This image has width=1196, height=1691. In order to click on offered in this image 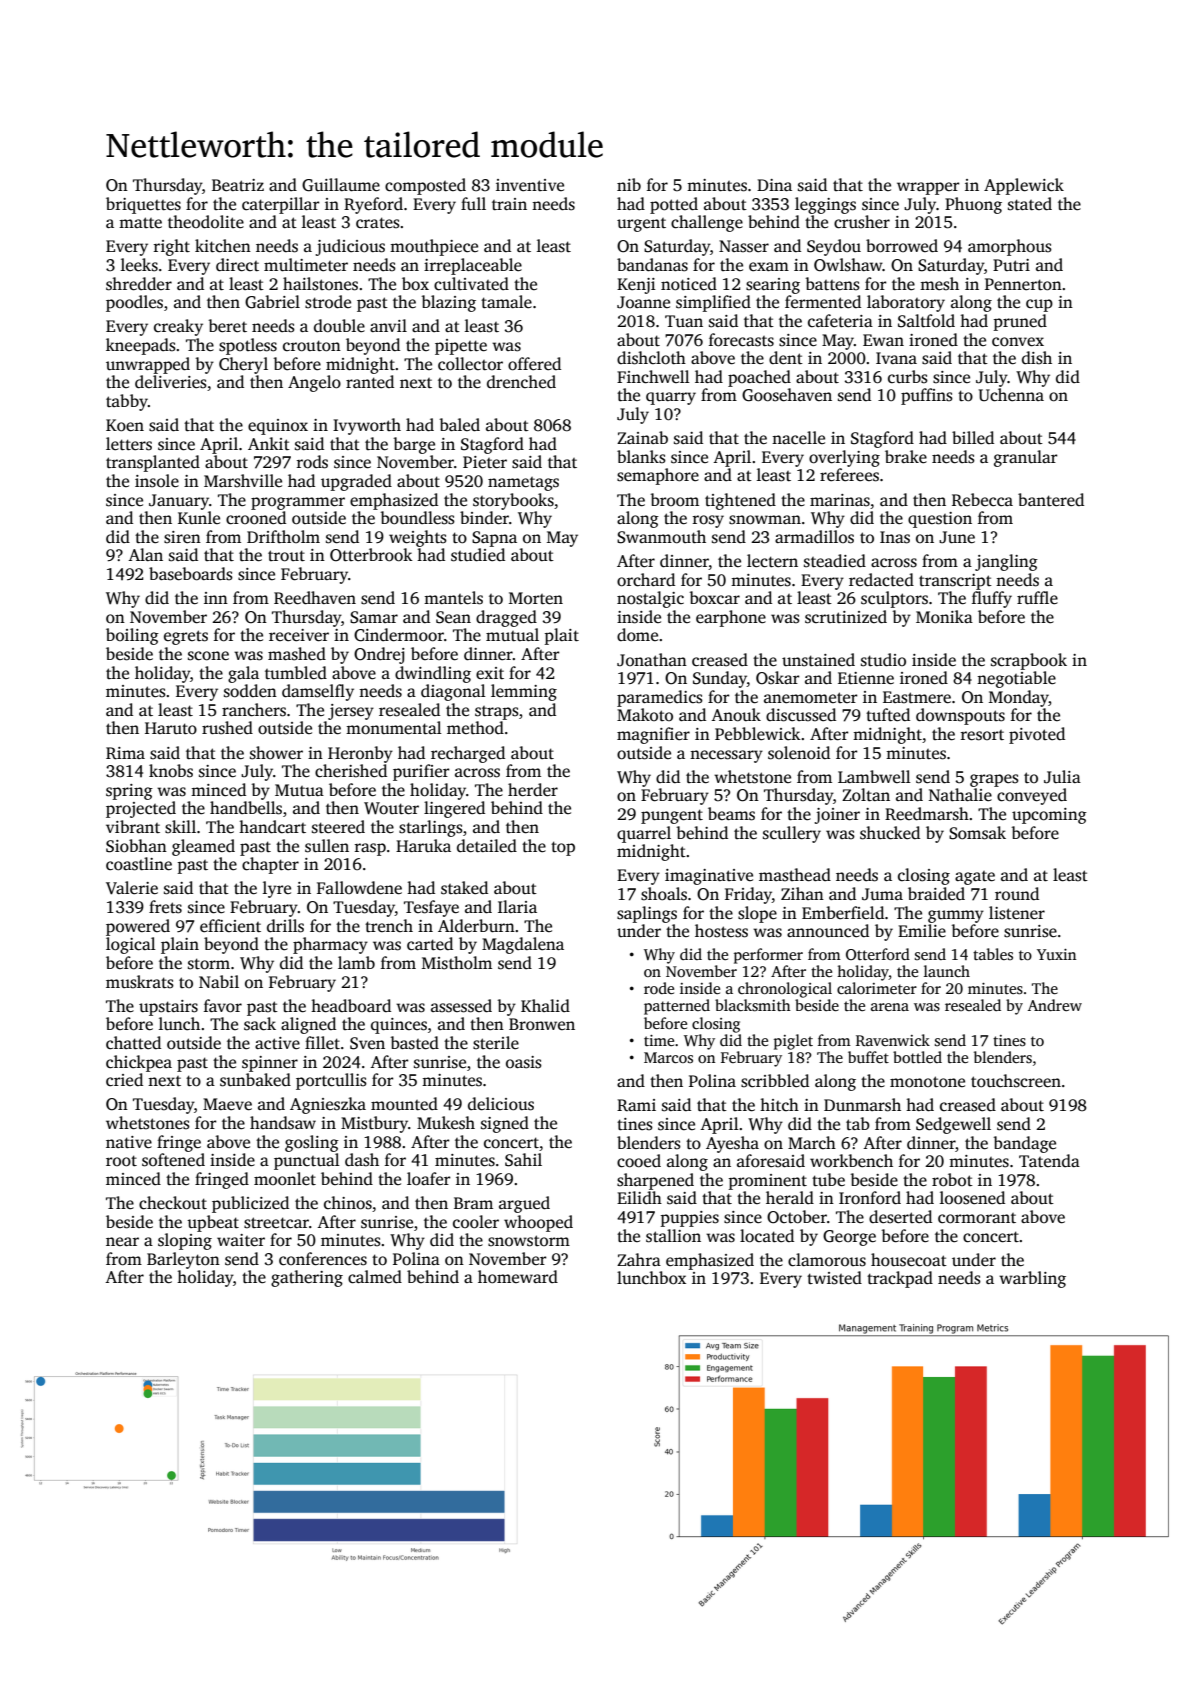, I will do `click(534, 364)`.
